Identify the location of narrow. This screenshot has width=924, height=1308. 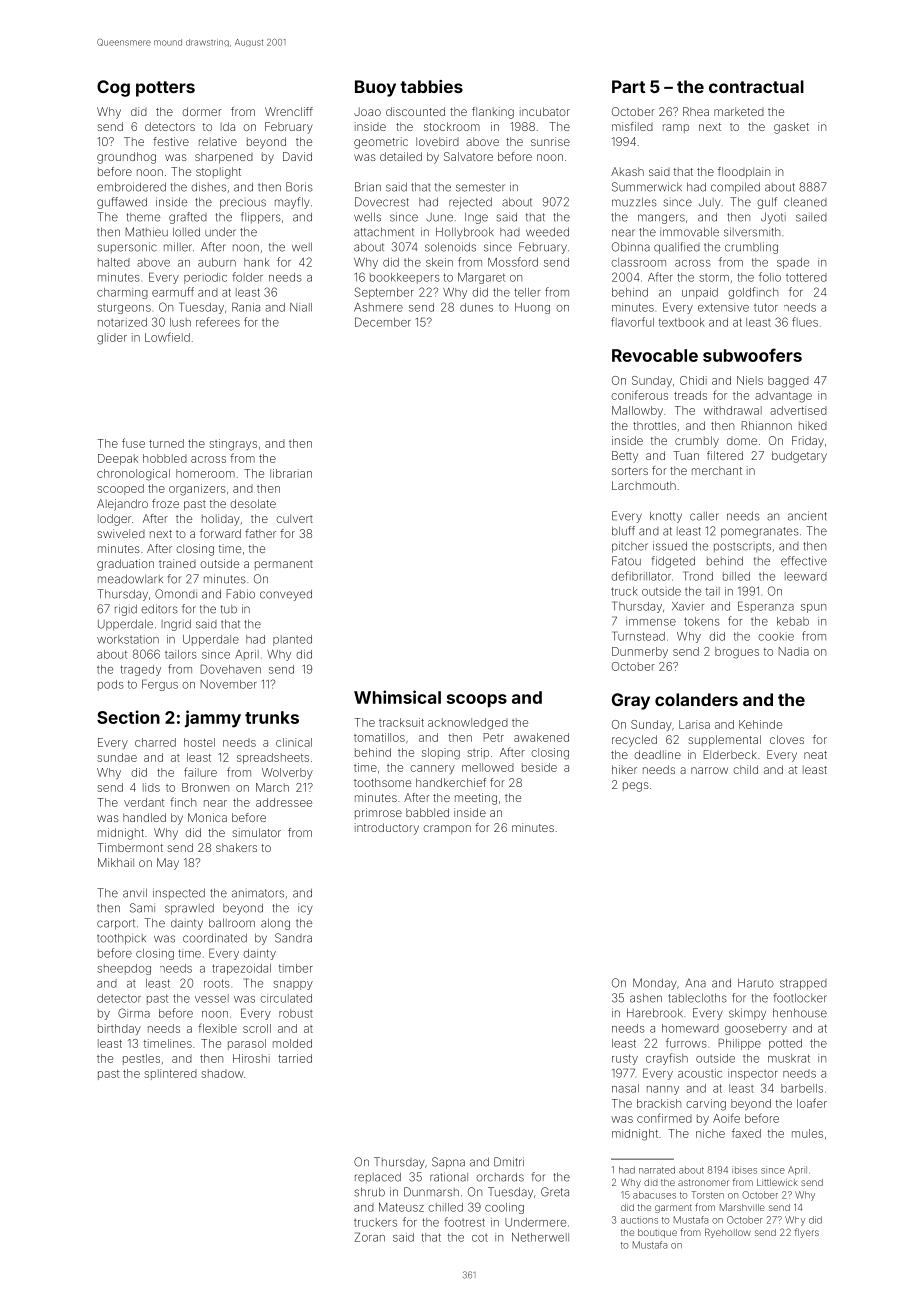
(709, 770).
